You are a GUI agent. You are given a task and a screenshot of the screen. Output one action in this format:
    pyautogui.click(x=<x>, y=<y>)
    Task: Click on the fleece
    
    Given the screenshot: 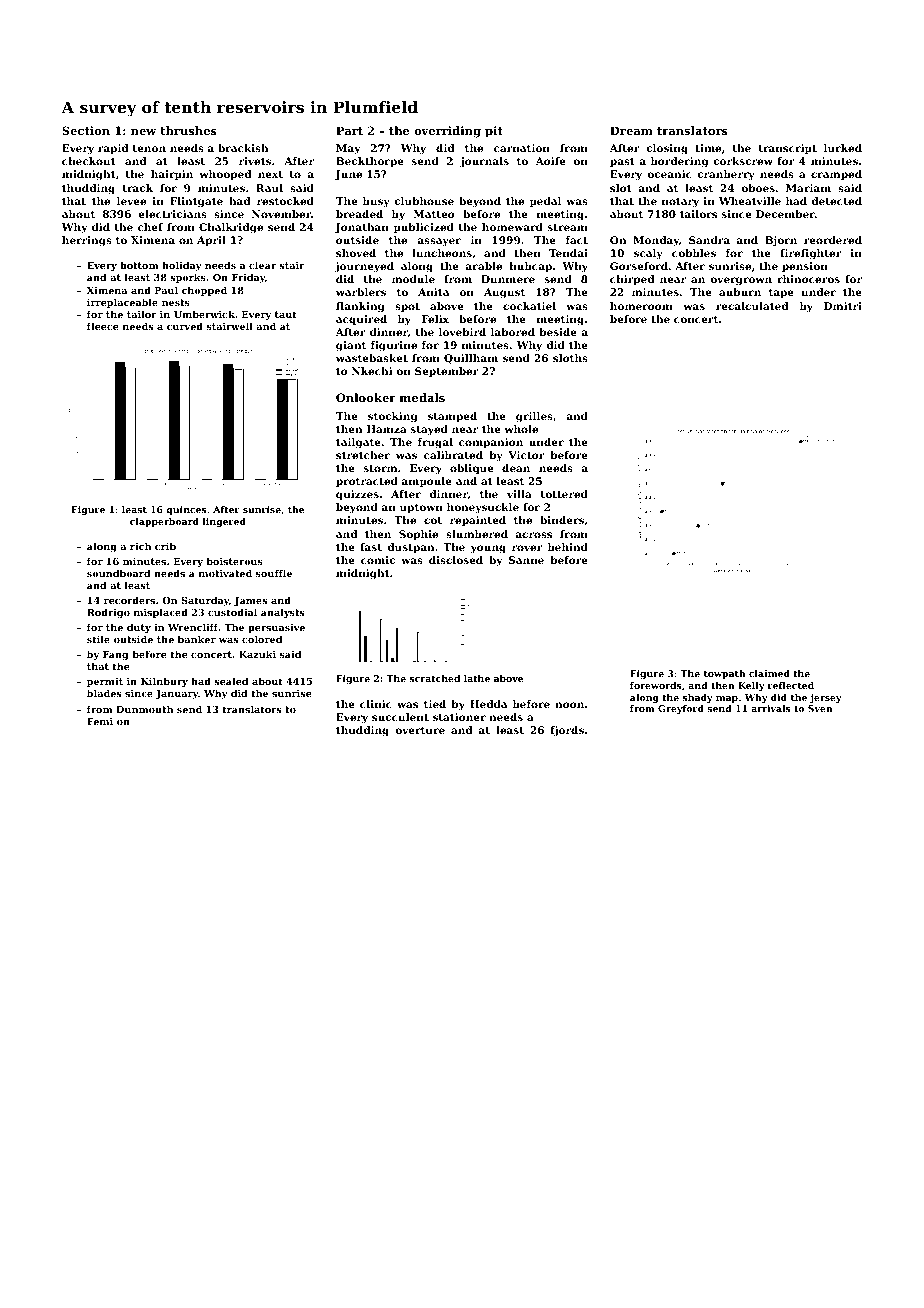 What is the action you would take?
    pyautogui.click(x=103, y=326)
